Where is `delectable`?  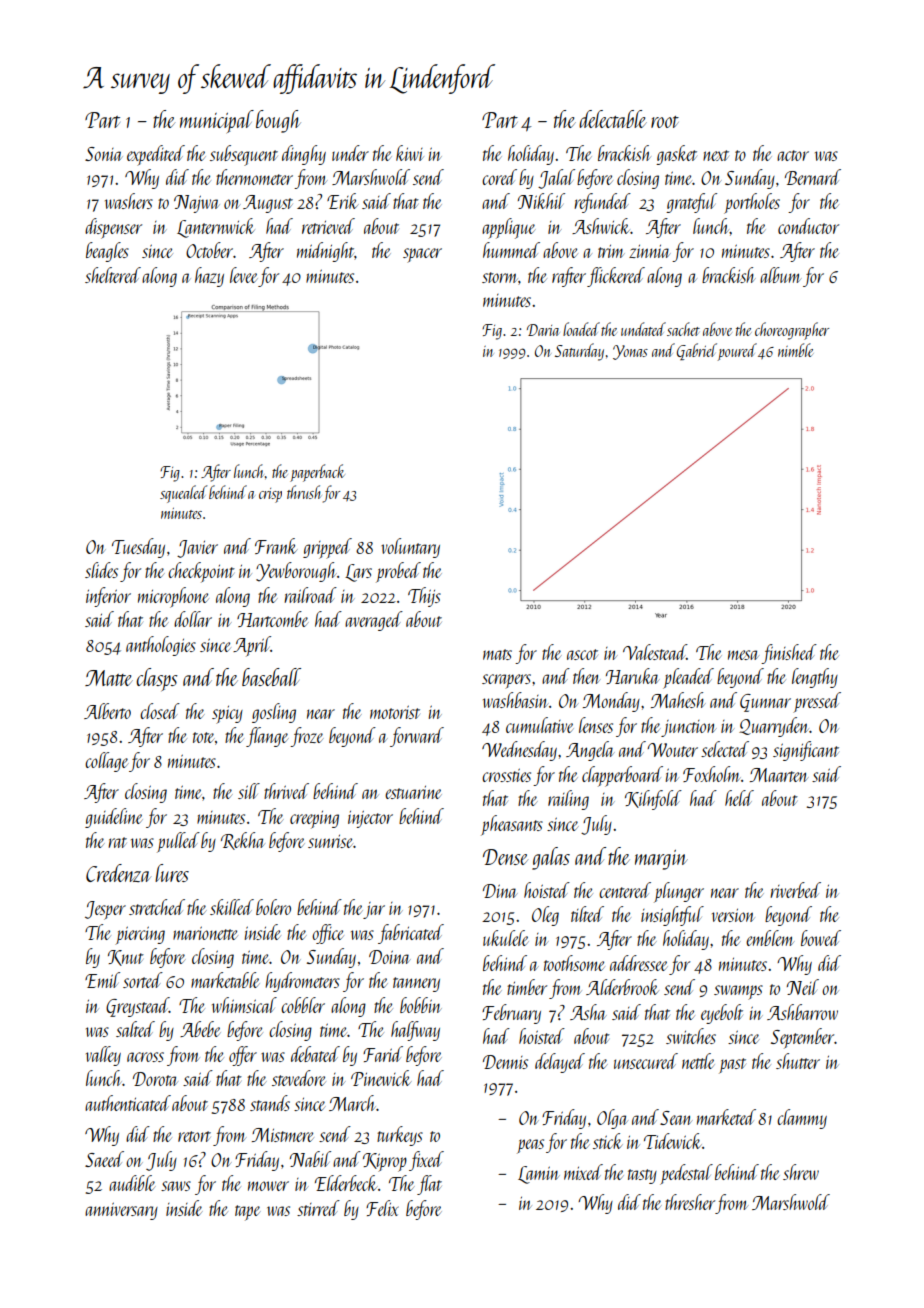
delectable is located at coordinates (613, 119).
